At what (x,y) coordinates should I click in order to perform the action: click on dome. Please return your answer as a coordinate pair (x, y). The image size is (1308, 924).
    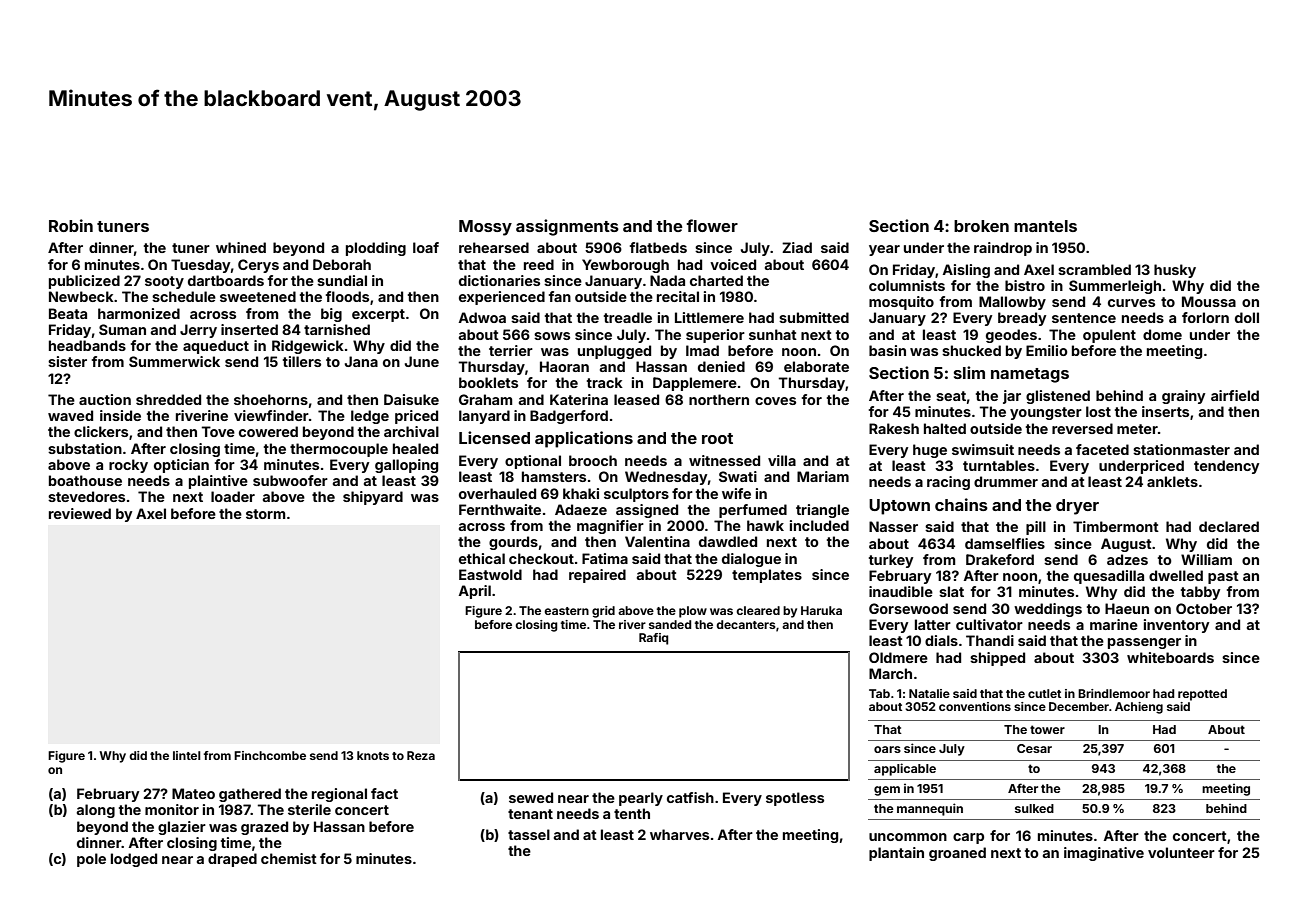
    Looking at the image, I should click on (1162, 334).
